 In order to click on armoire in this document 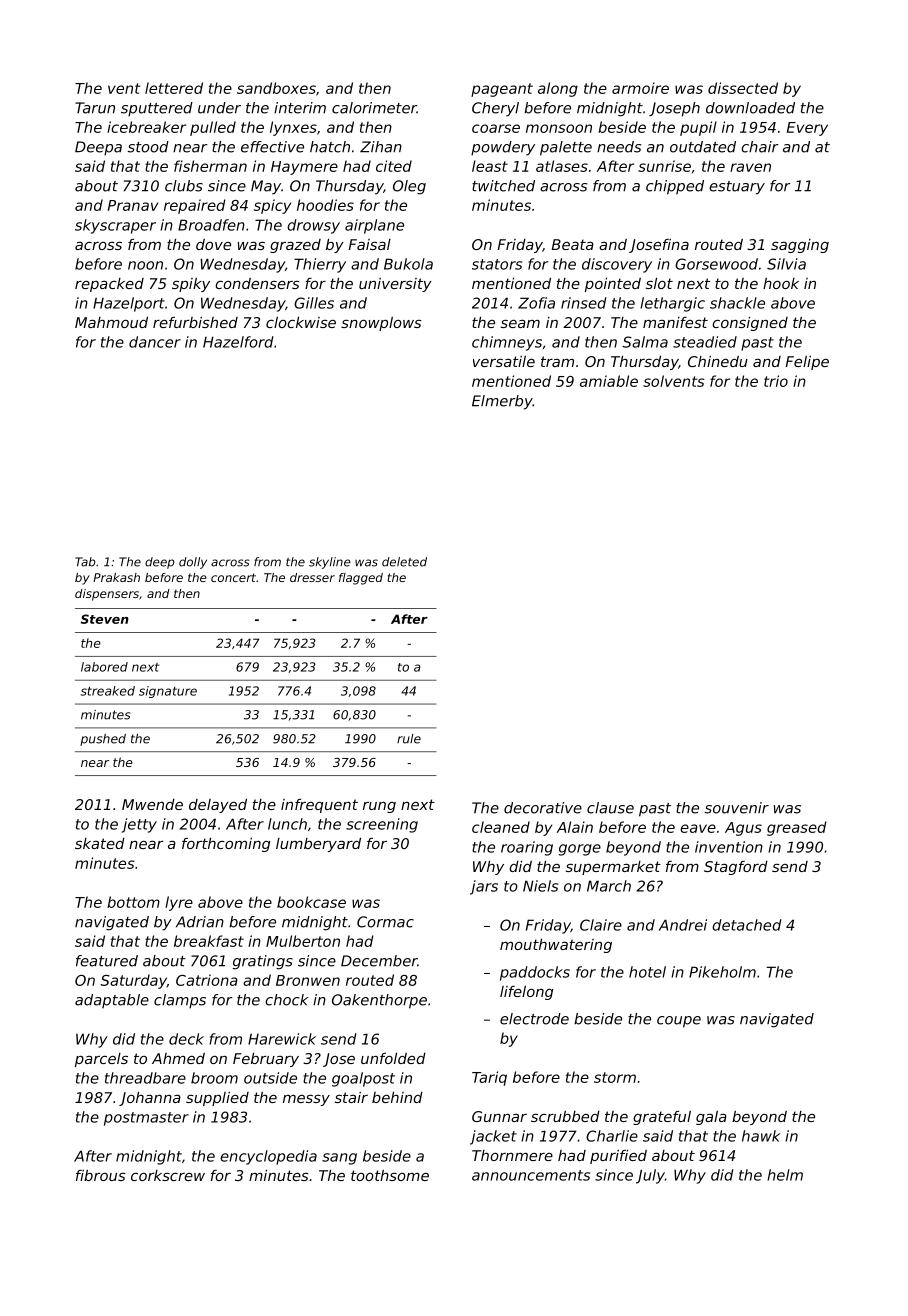, I will do `click(640, 88)`.
